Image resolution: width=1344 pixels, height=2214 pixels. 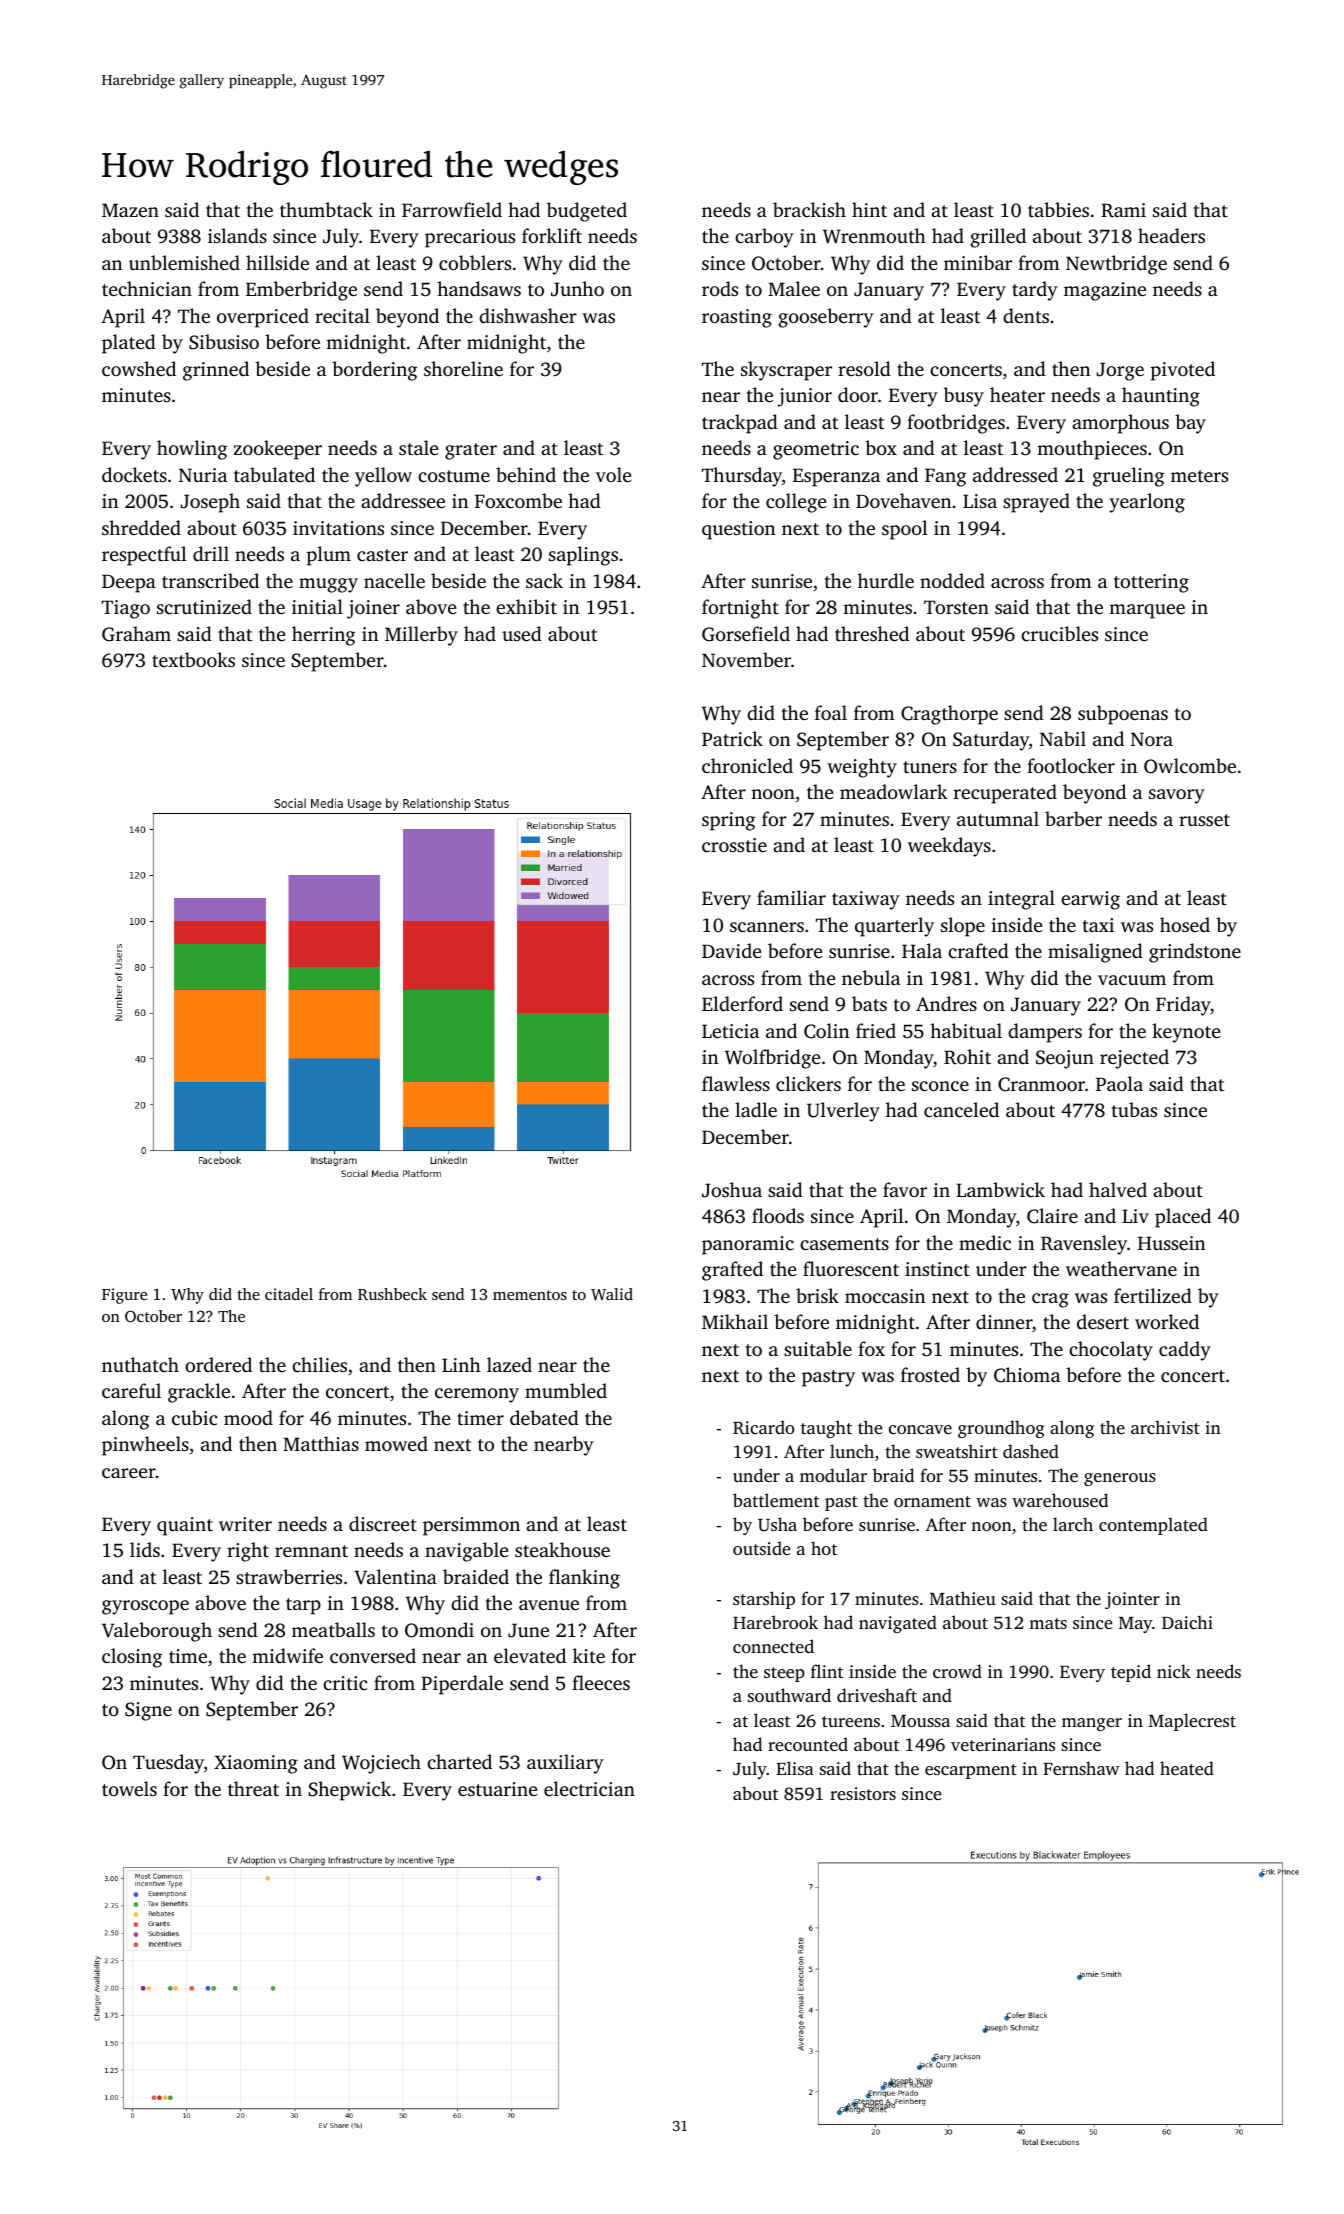 I want to click on Mazen, so click(x=130, y=210).
